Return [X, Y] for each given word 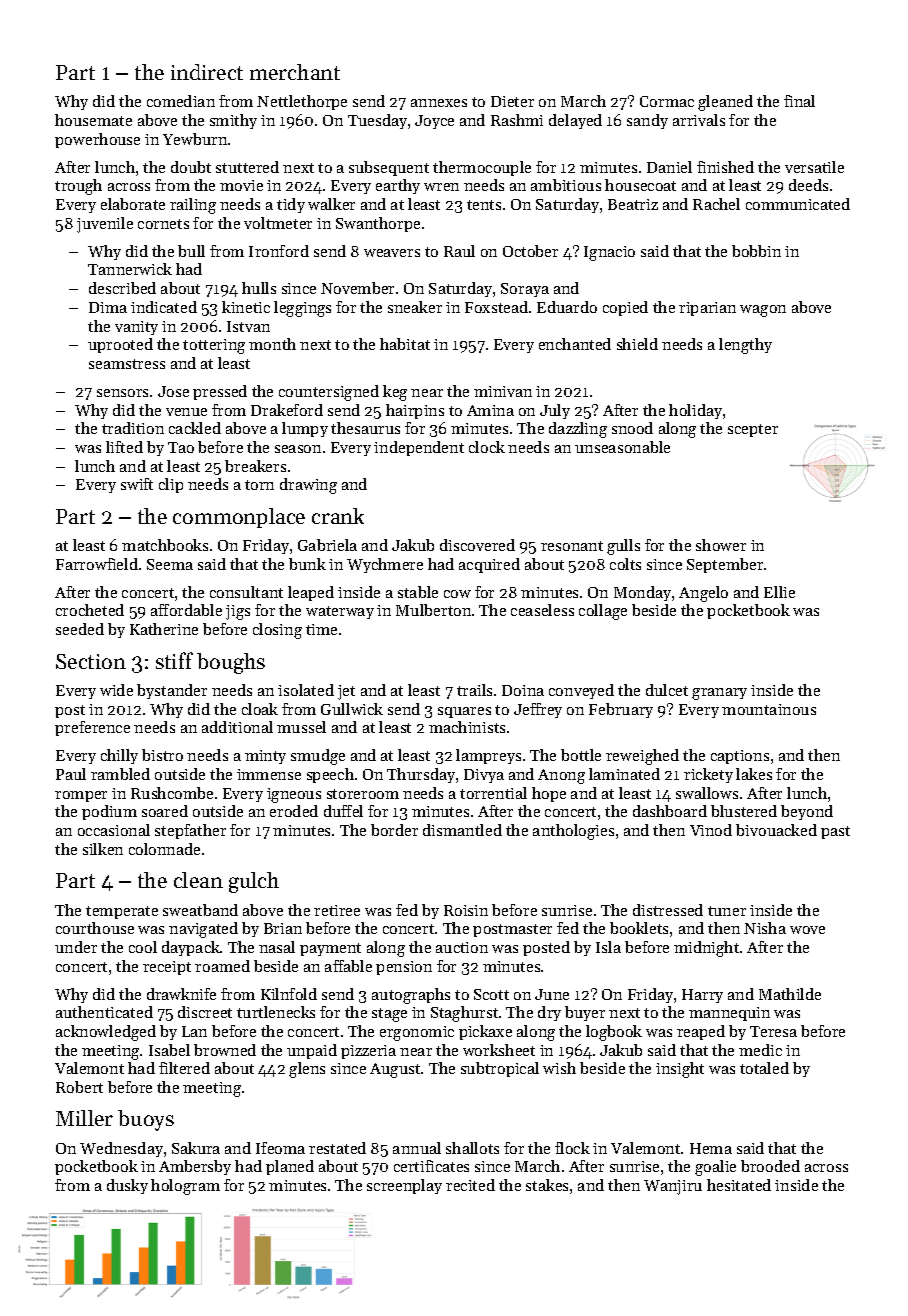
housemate [93, 120]
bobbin [756, 251]
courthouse [95, 928]
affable [348, 966]
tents [484, 205]
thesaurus [365, 428]
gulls [623, 547]
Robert [79, 1087]
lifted [124, 447]
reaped [701, 1032]
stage [389, 1015]
